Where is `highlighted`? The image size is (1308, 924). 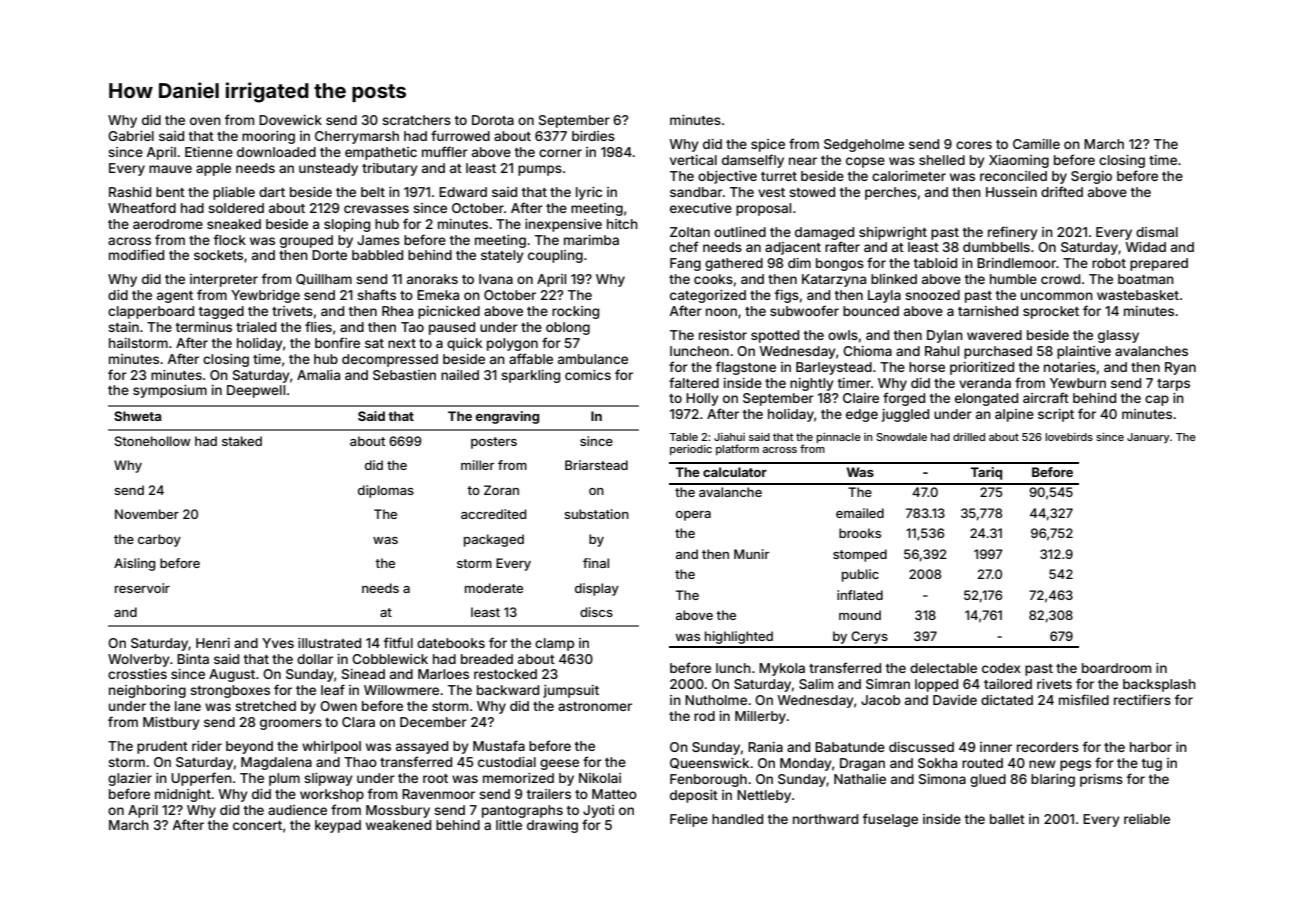 highlighted is located at coordinates (739, 637).
